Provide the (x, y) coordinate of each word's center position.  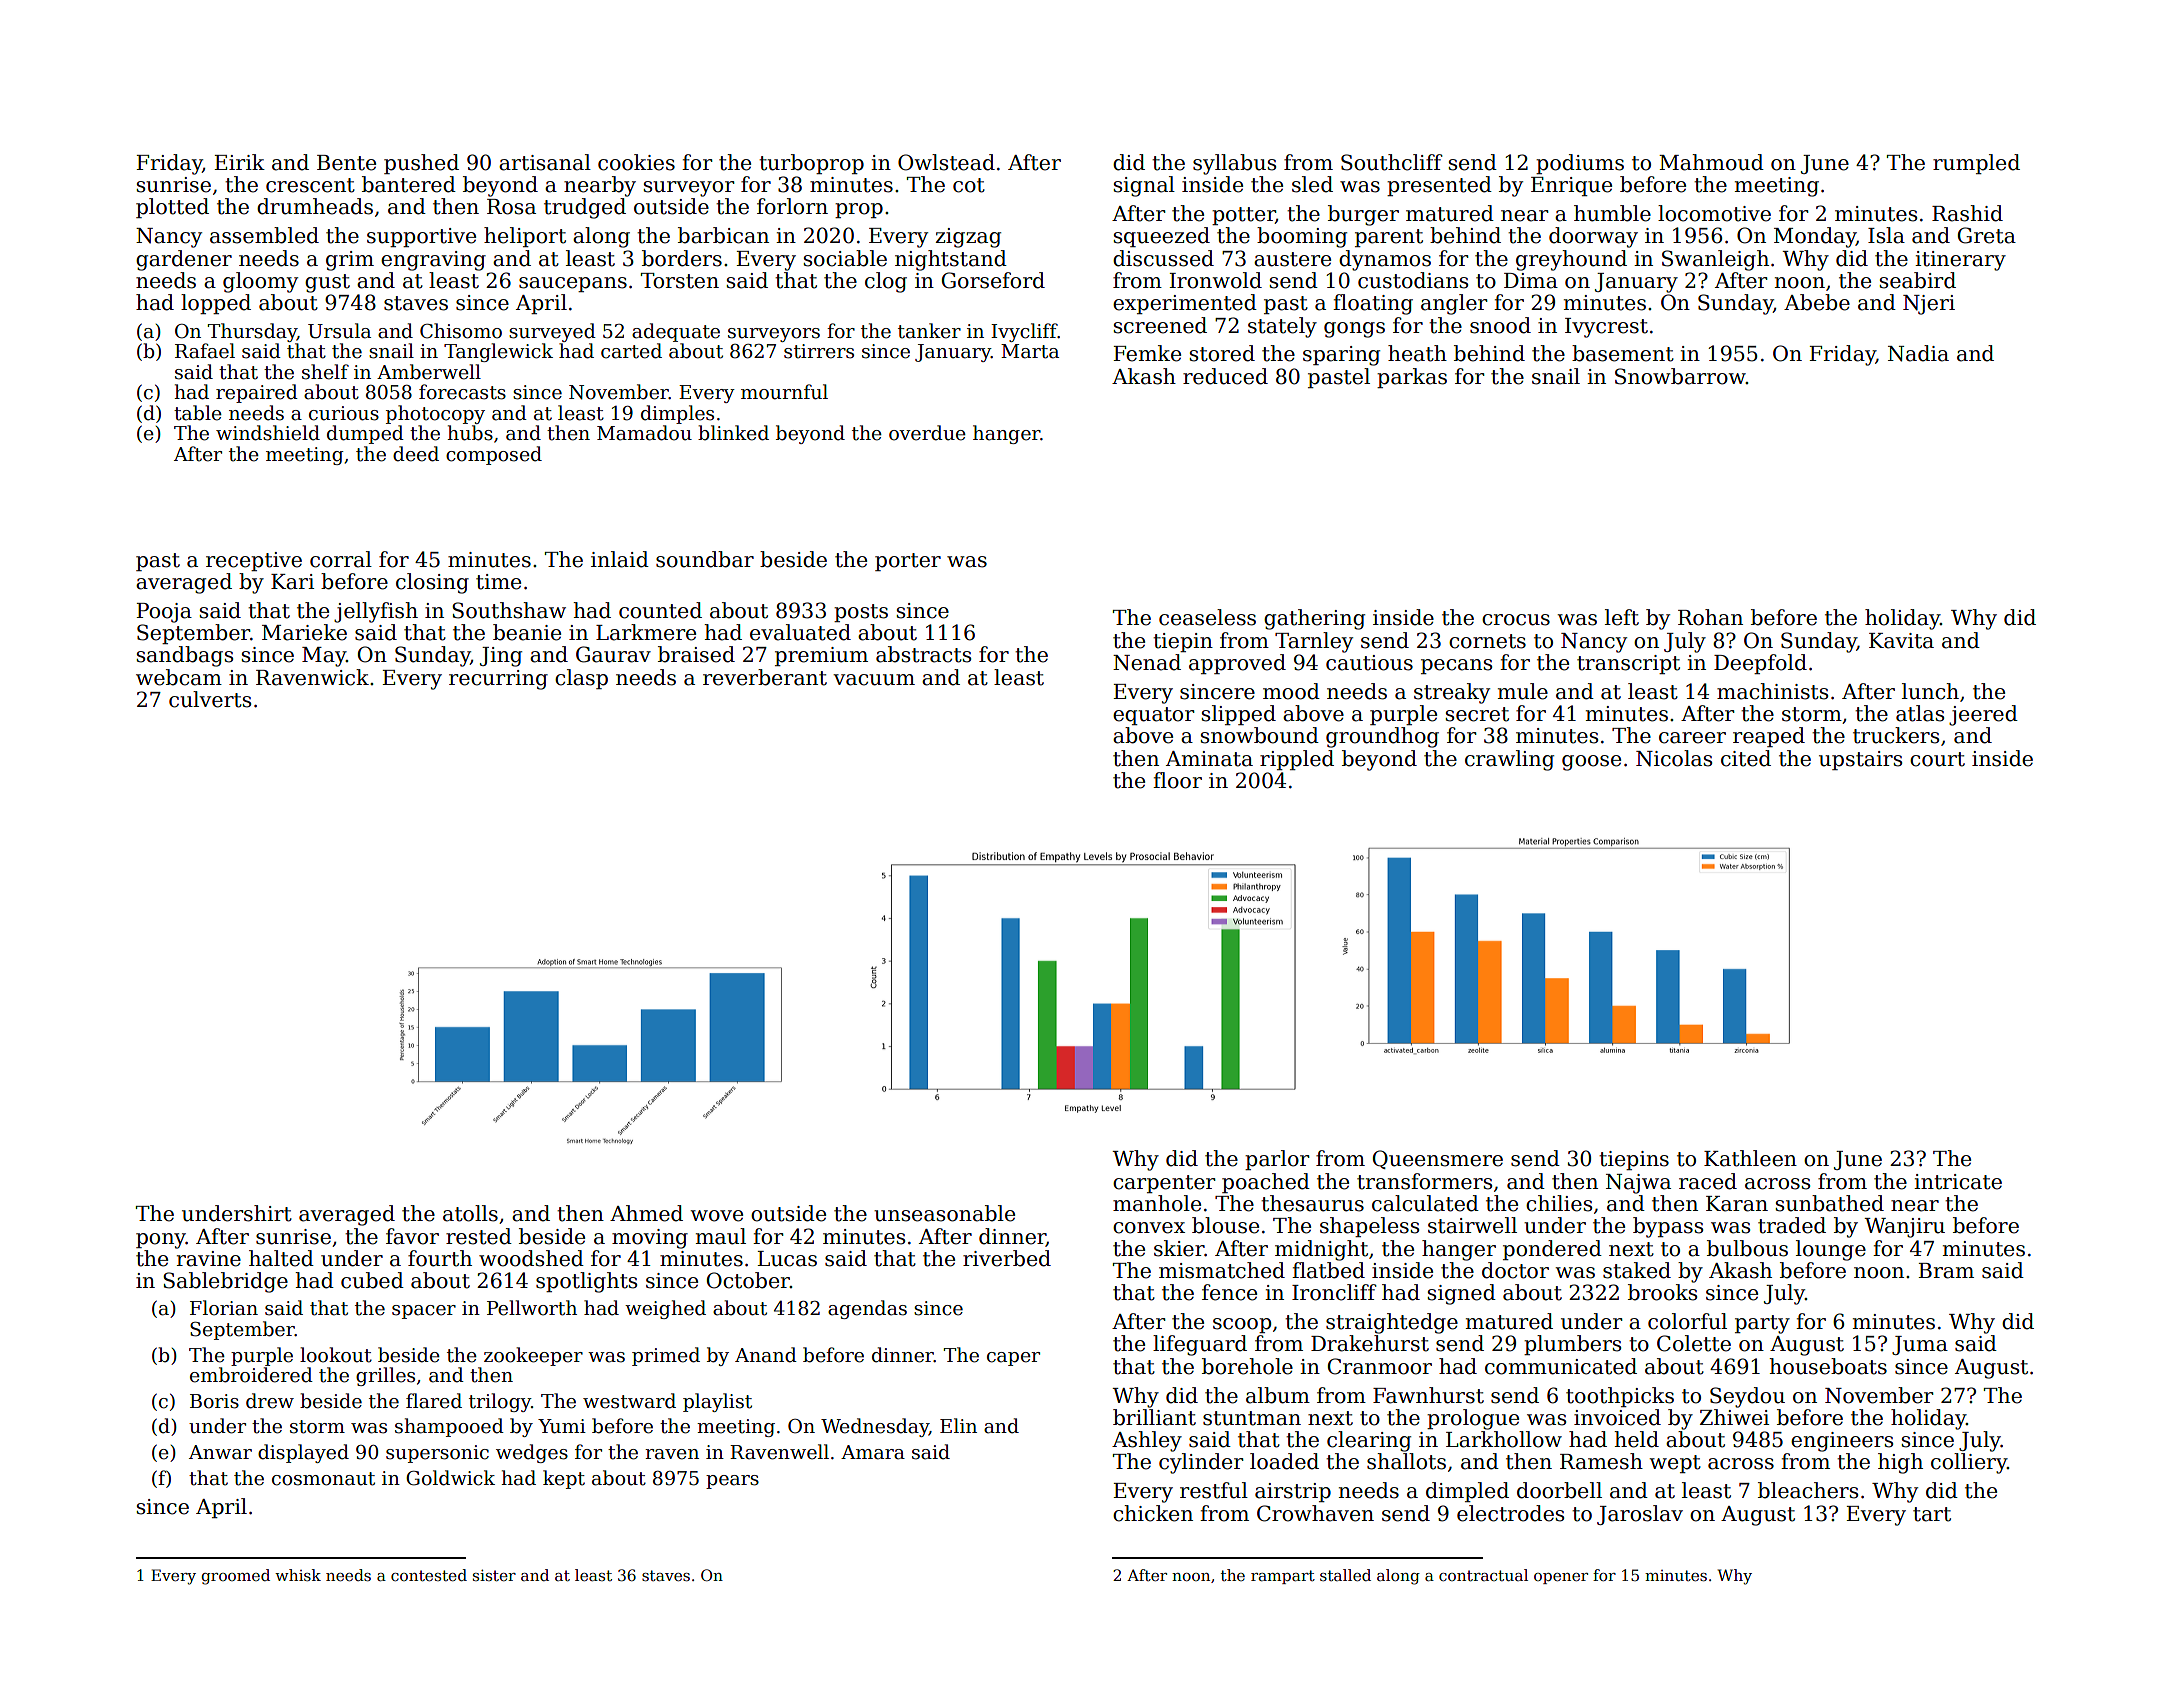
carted (631, 351)
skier (1179, 1248)
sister (494, 1575)
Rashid (1967, 213)
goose (1591, 763)
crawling (1509, 760)
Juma (1920, 1345)
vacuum (874, 680)
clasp (581, 679)
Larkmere (646, 632)
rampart (1283, 1577)
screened (1160, 325)
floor (1177, 780)
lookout (336, 1355)
